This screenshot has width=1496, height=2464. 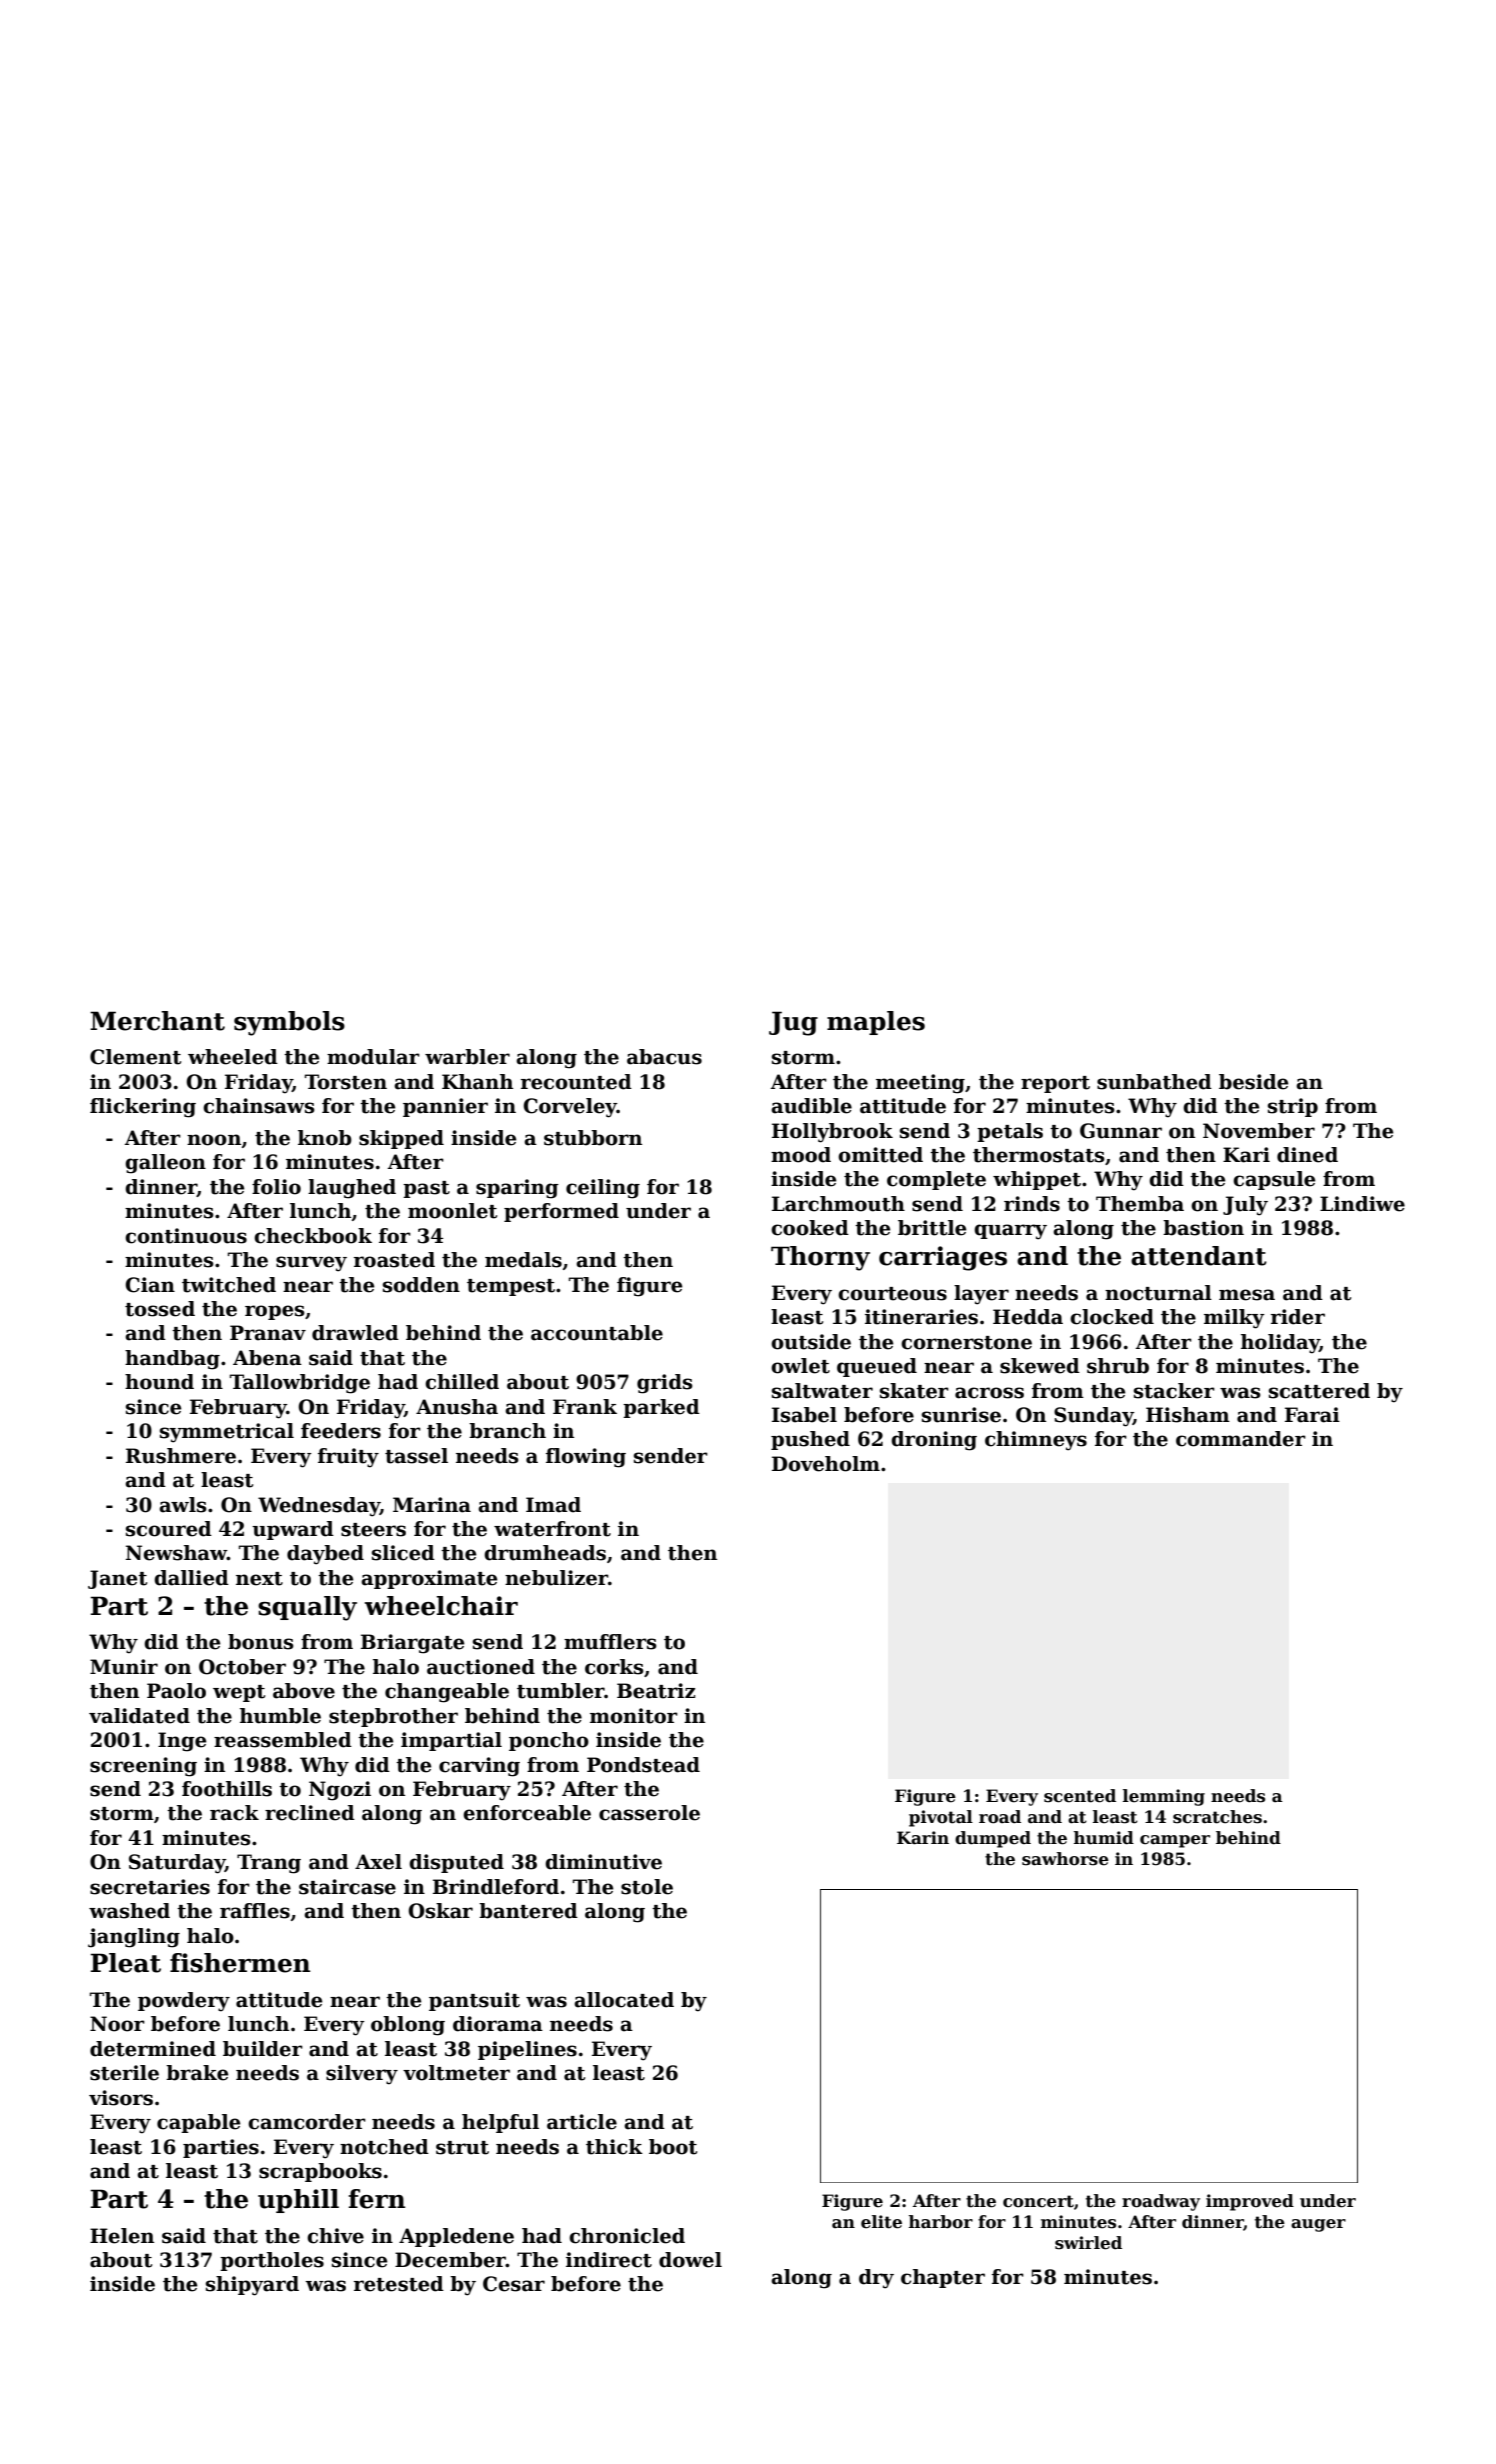 What do you see at coordinates (474, 2001) in the screenshot?
I see `pantsuit` at bounding box center [474, 2001].
